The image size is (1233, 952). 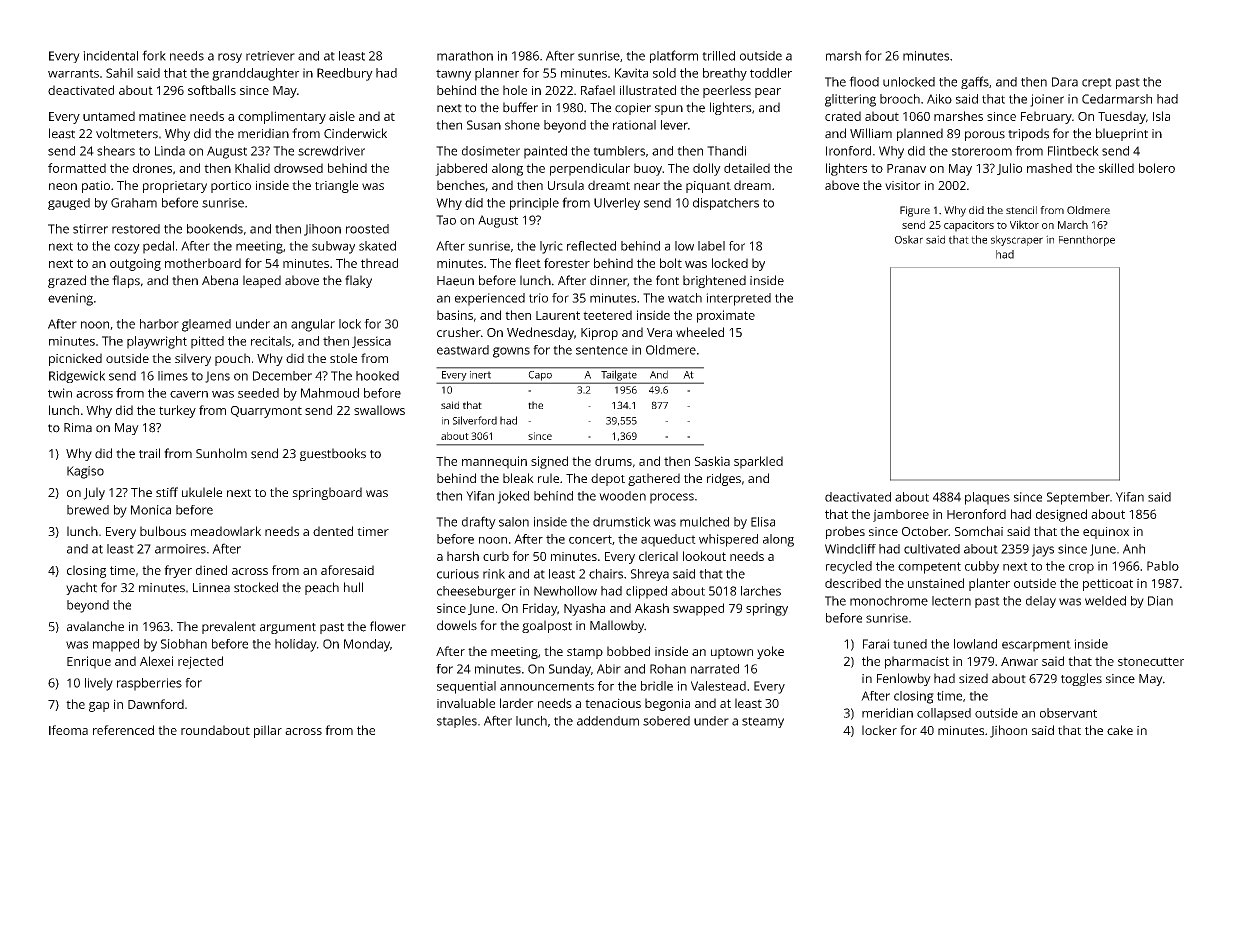 I want to click on addendum, so click(x=608, y=721).
